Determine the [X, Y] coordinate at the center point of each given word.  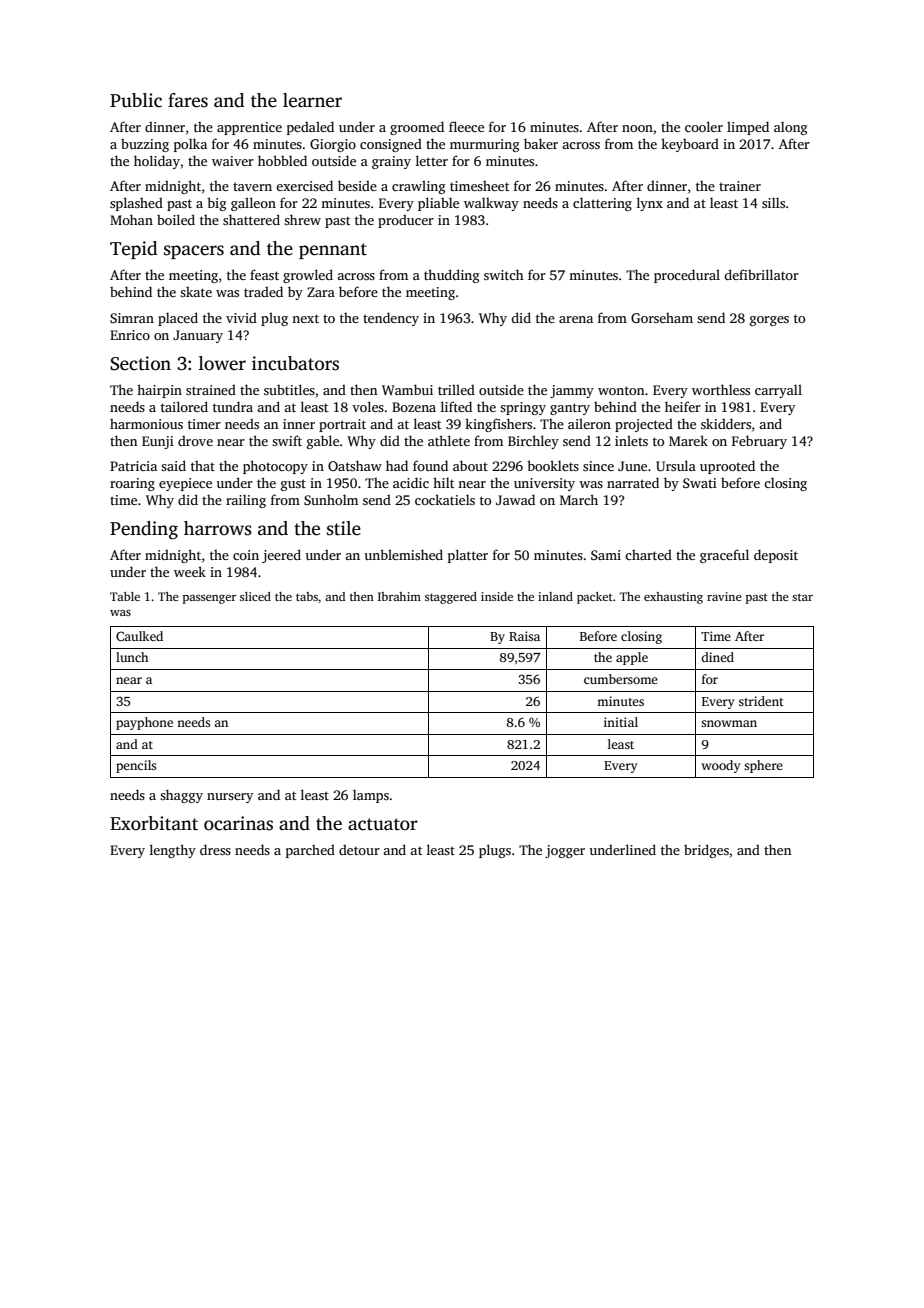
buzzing [145, 145]
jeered [281, 556]
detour [359, 849]
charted [648, 554]
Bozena [414, 407]
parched [310, 851]
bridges [706, 851]
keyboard [690, 145]
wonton [621, 390]
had [397, 465]
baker [541, 143]
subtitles [289, 389]
